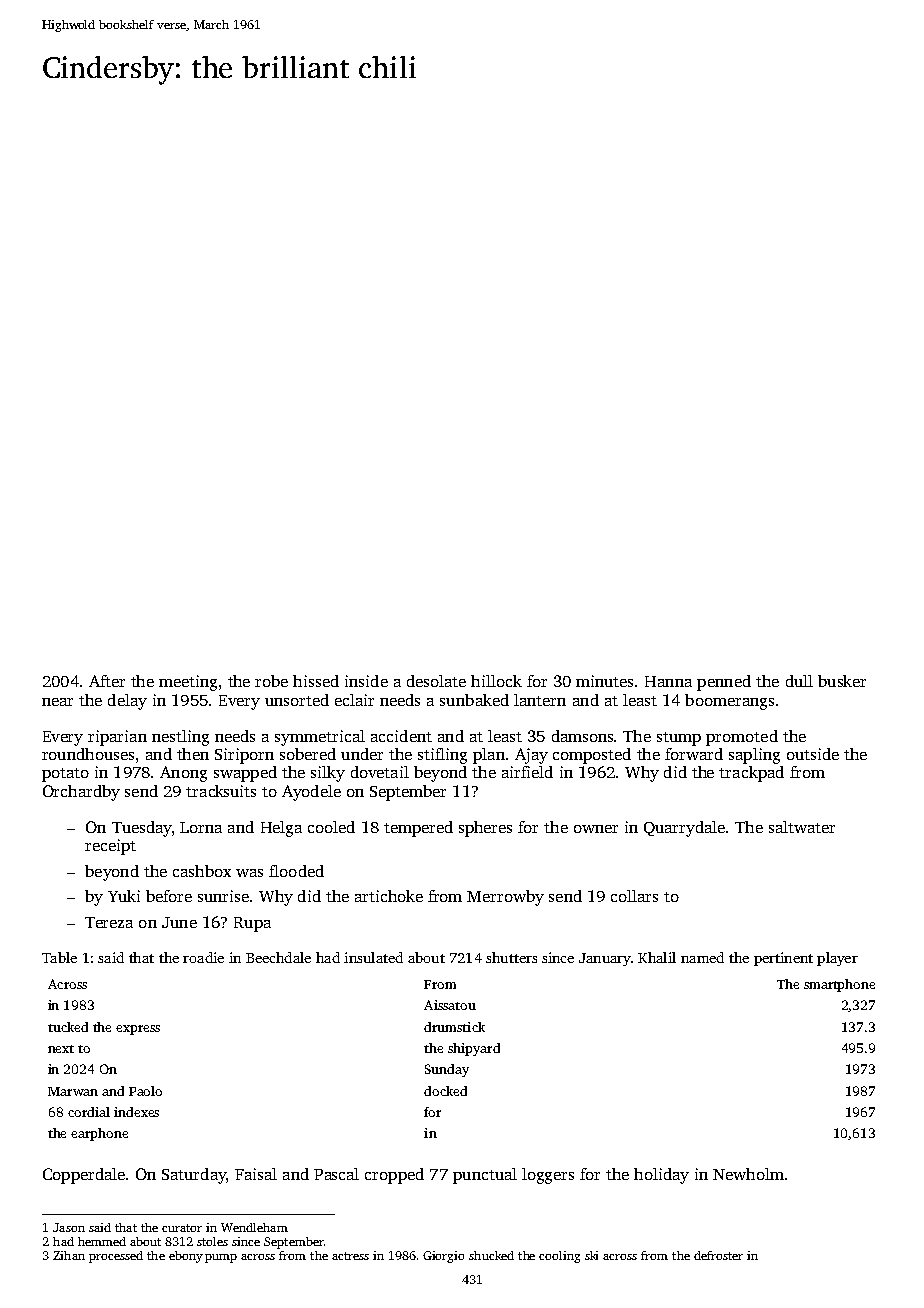 Image resolution: width=924 pixels, height=1308 pixels. I want to click on express, so click(138, 1030).
